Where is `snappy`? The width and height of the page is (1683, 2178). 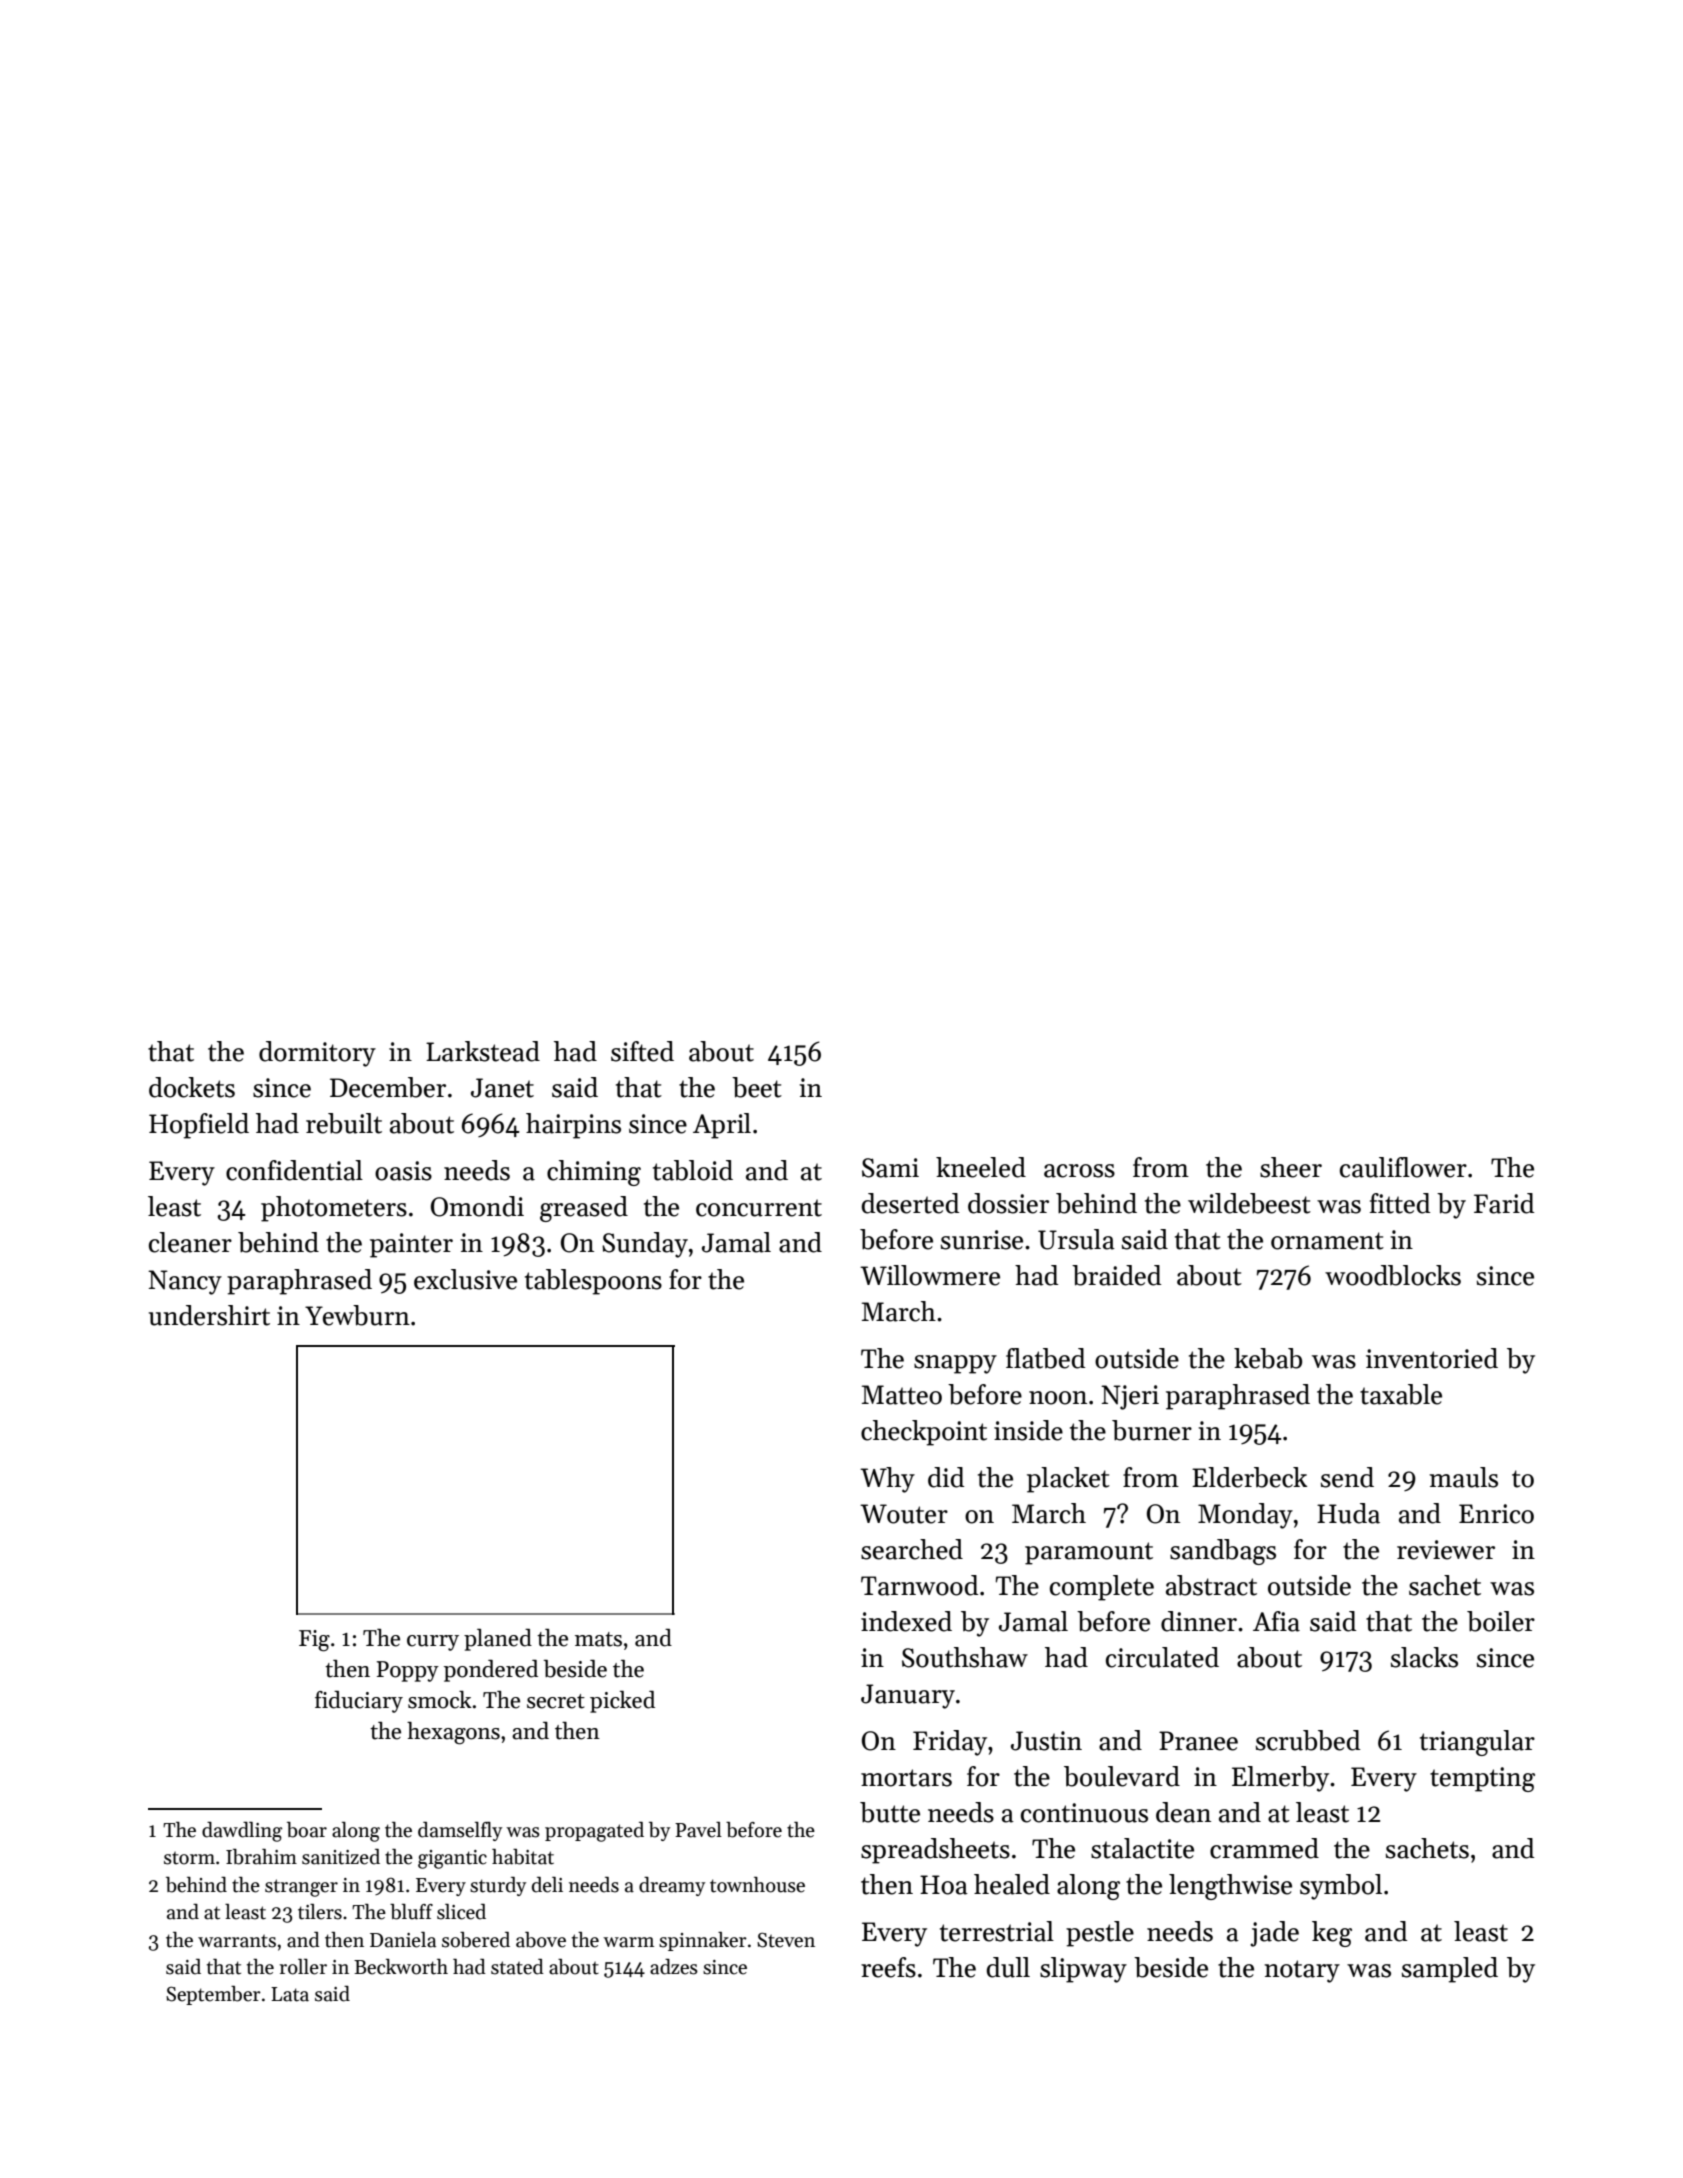 snappy is located at coordinates (955, 1364).
